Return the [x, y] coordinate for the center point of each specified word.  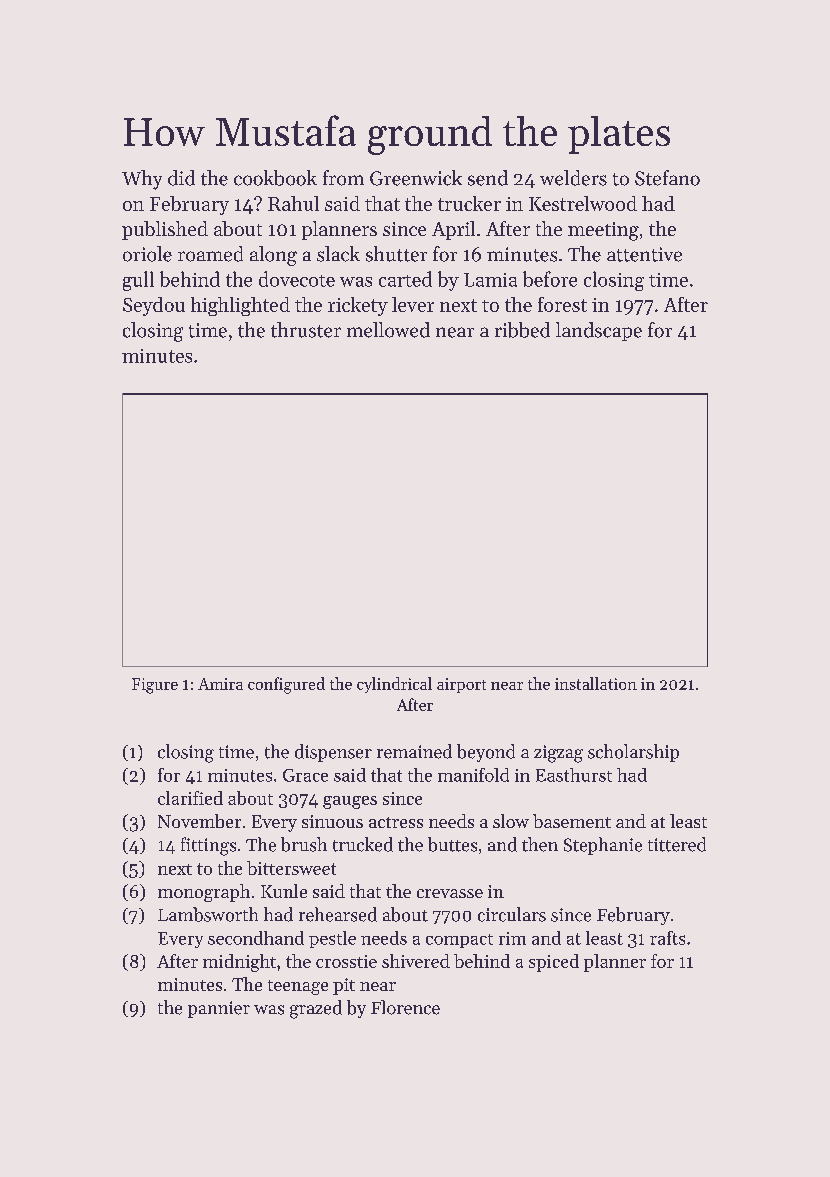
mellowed [388, 330]
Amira [220, 684]
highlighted [240, 306]
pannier [219, 1009]
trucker [469, 203]
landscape [599, 331]
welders [573, 178]
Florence [405, 1007]
